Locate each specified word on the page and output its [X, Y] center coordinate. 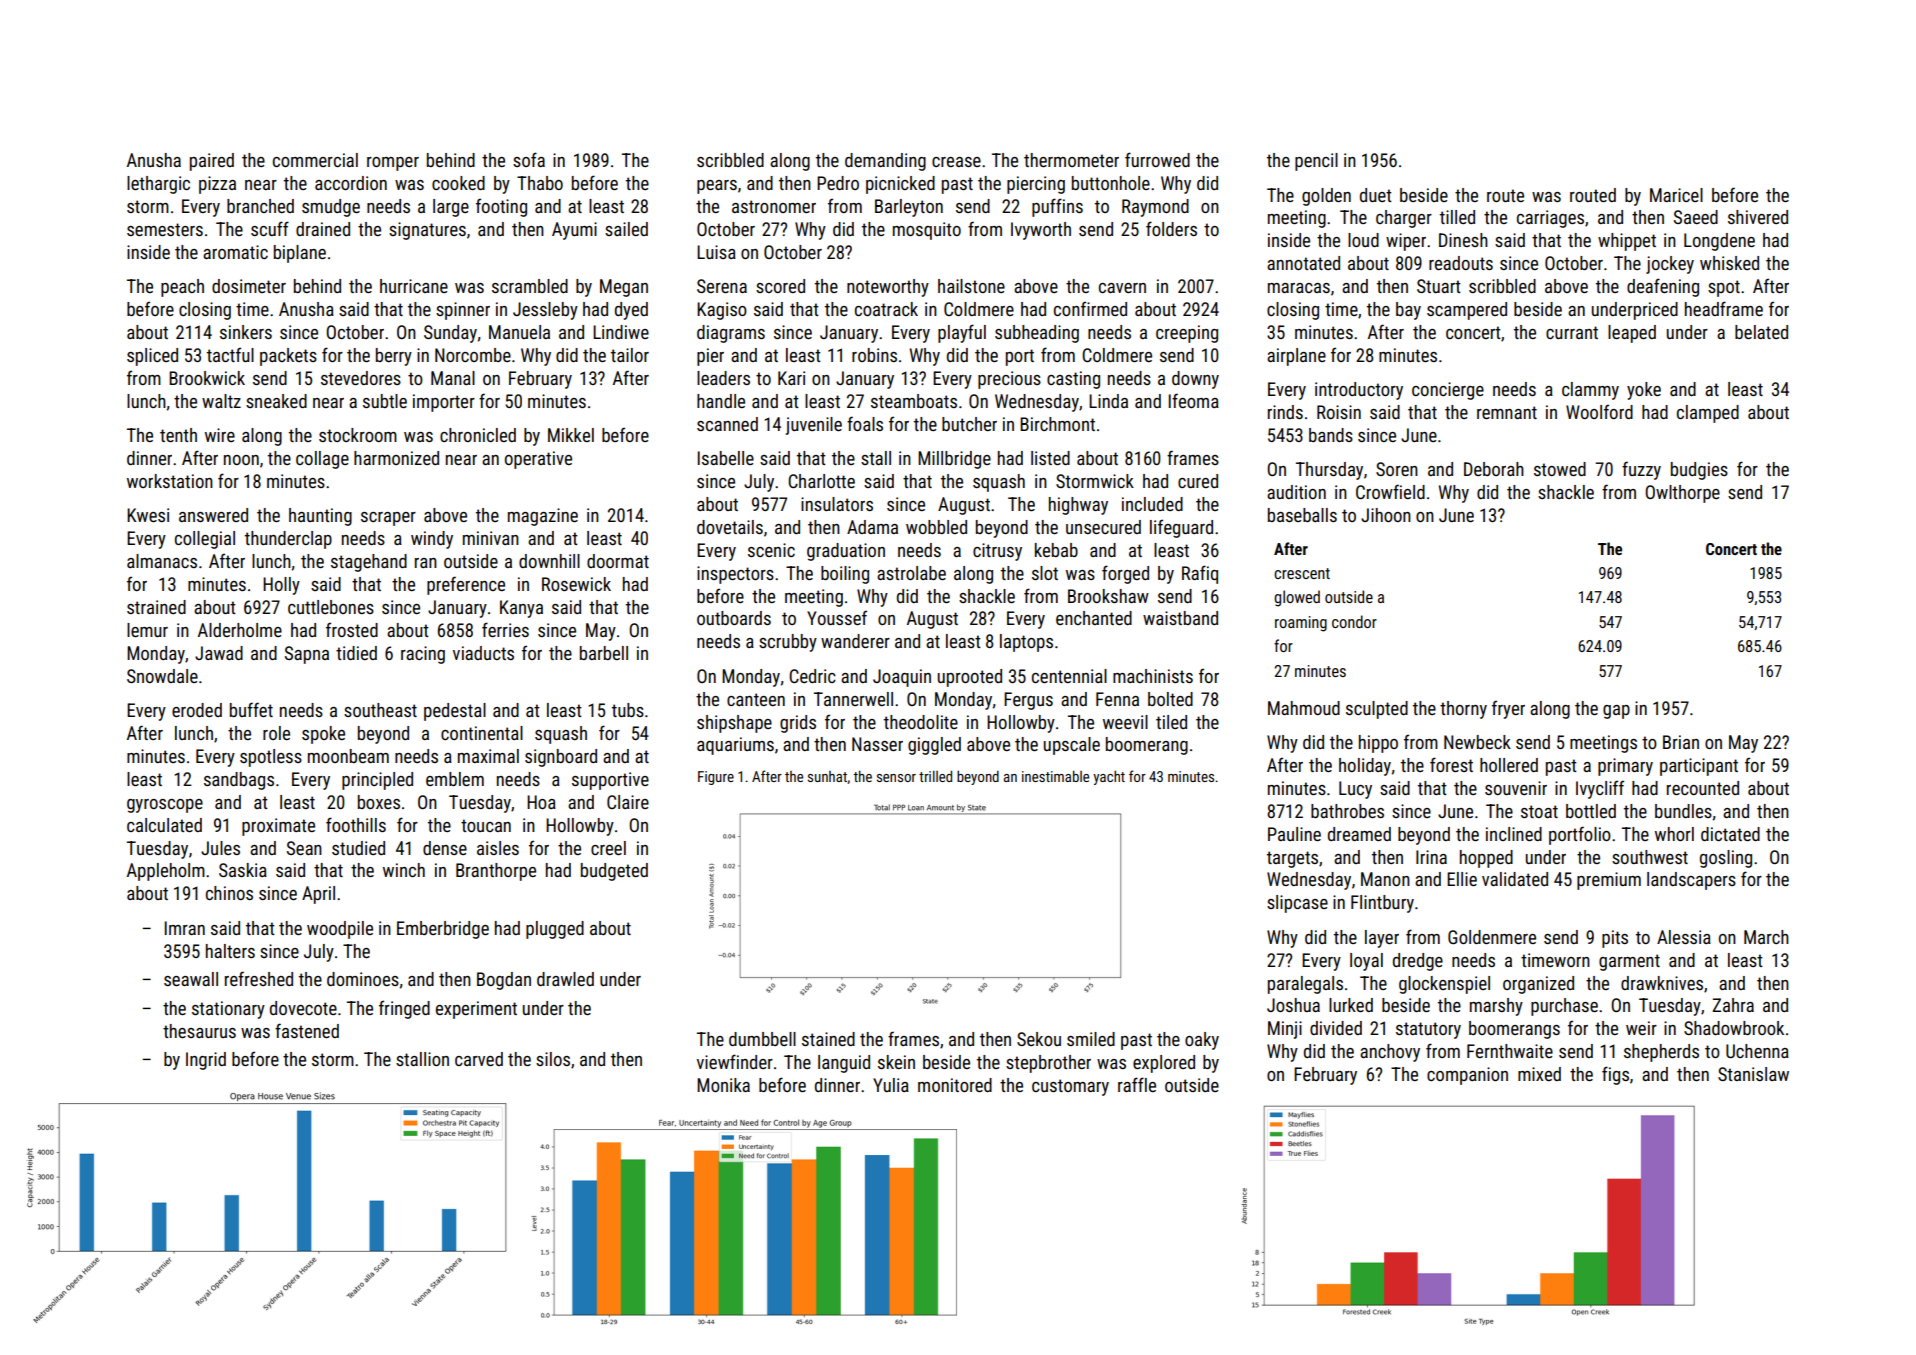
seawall [191, 979]
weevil [1125, 722]
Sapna [307, 655]
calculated [164, 825]
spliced [152, 357]
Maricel [1676, 195]
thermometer [1071, 160]
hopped [1486, 859]
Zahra [1733, 1005]
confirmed [1090, 308]
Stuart [1439, 286]
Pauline [1294, 834]
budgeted [614, 872]
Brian [1681, 742]
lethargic [158, 185]
